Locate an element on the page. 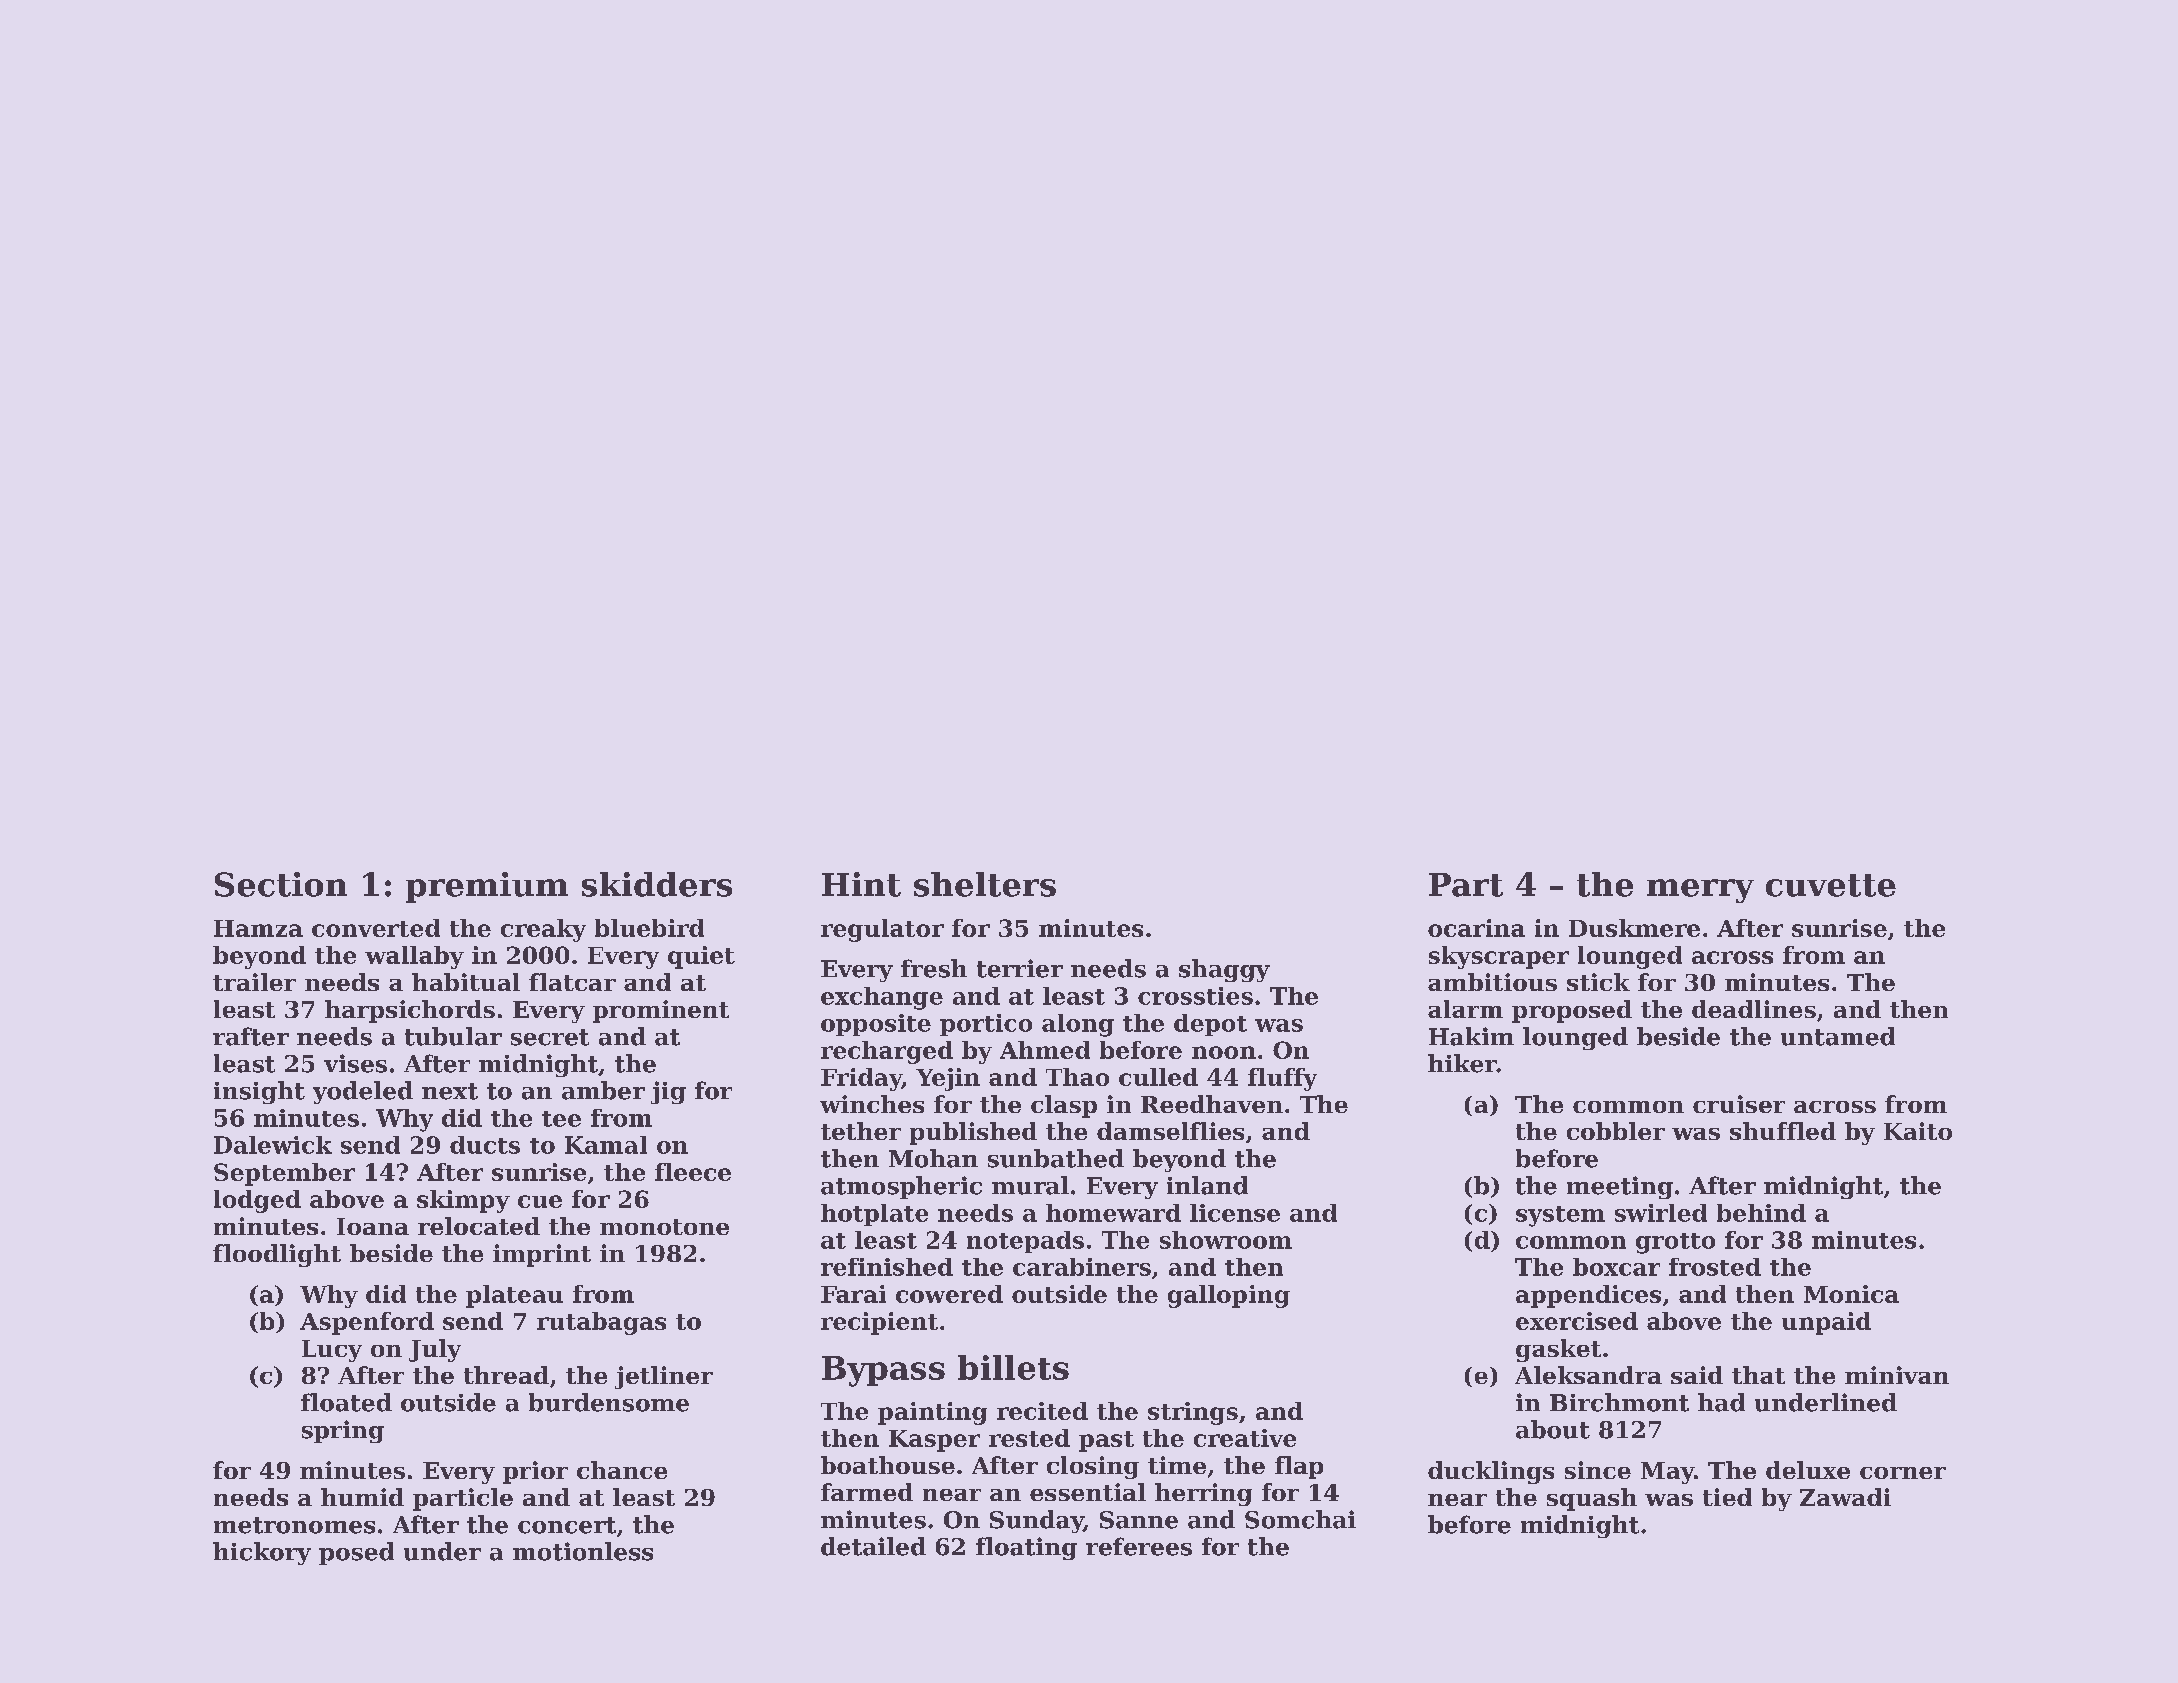 The height and width of the page is (1683, 2178). shelters is located at coordinates (985, 884).
